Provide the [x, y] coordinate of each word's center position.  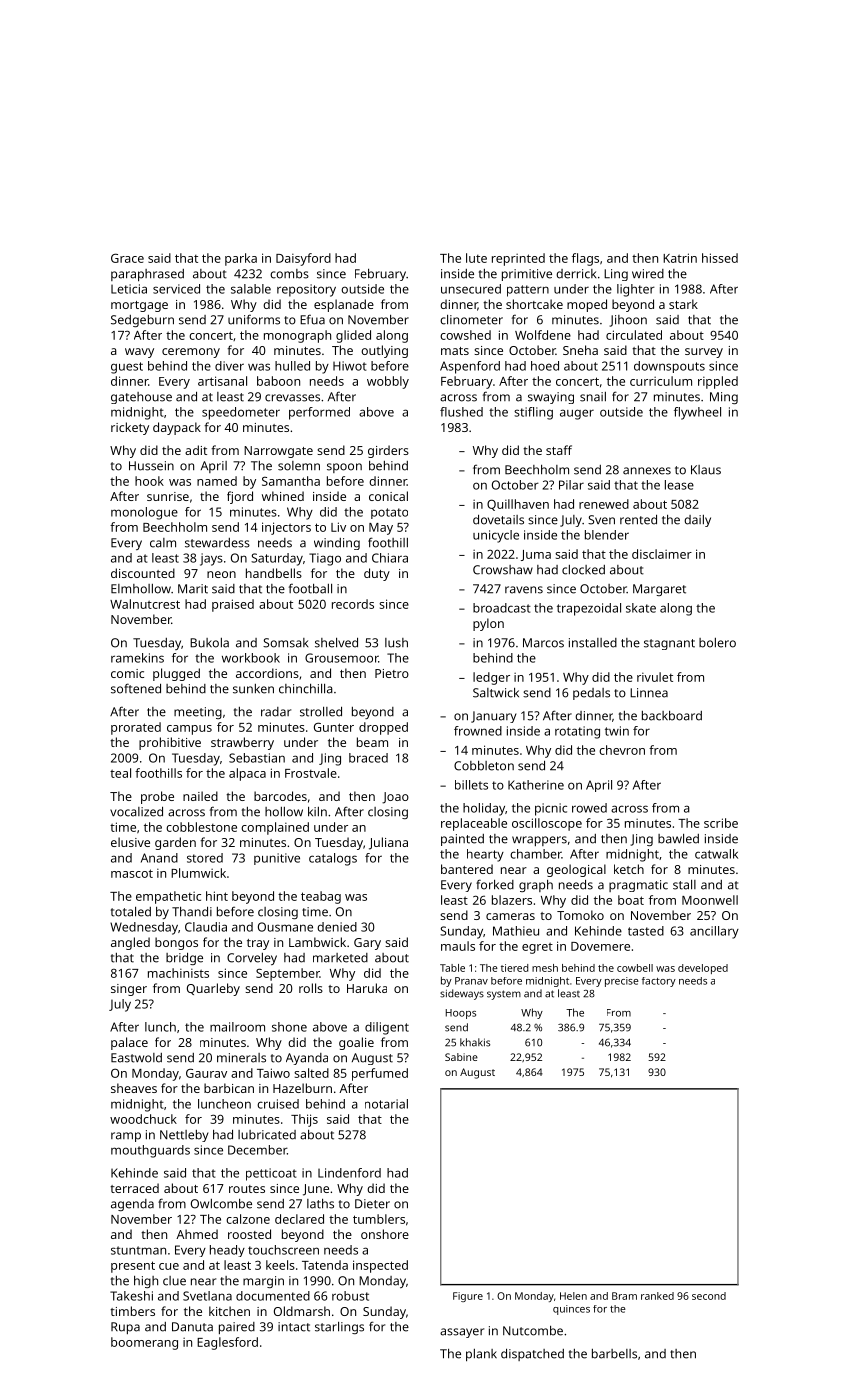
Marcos [543, 643]
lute [476, 258]
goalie [356, 1043]
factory [659, 982]
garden [175, 843]
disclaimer [662, 554]
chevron [622, 750]
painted [462, 840]
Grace [127, 258]
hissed [720, 258]
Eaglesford [227, 1343]
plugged [176, 674]
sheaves [134, 1088]
